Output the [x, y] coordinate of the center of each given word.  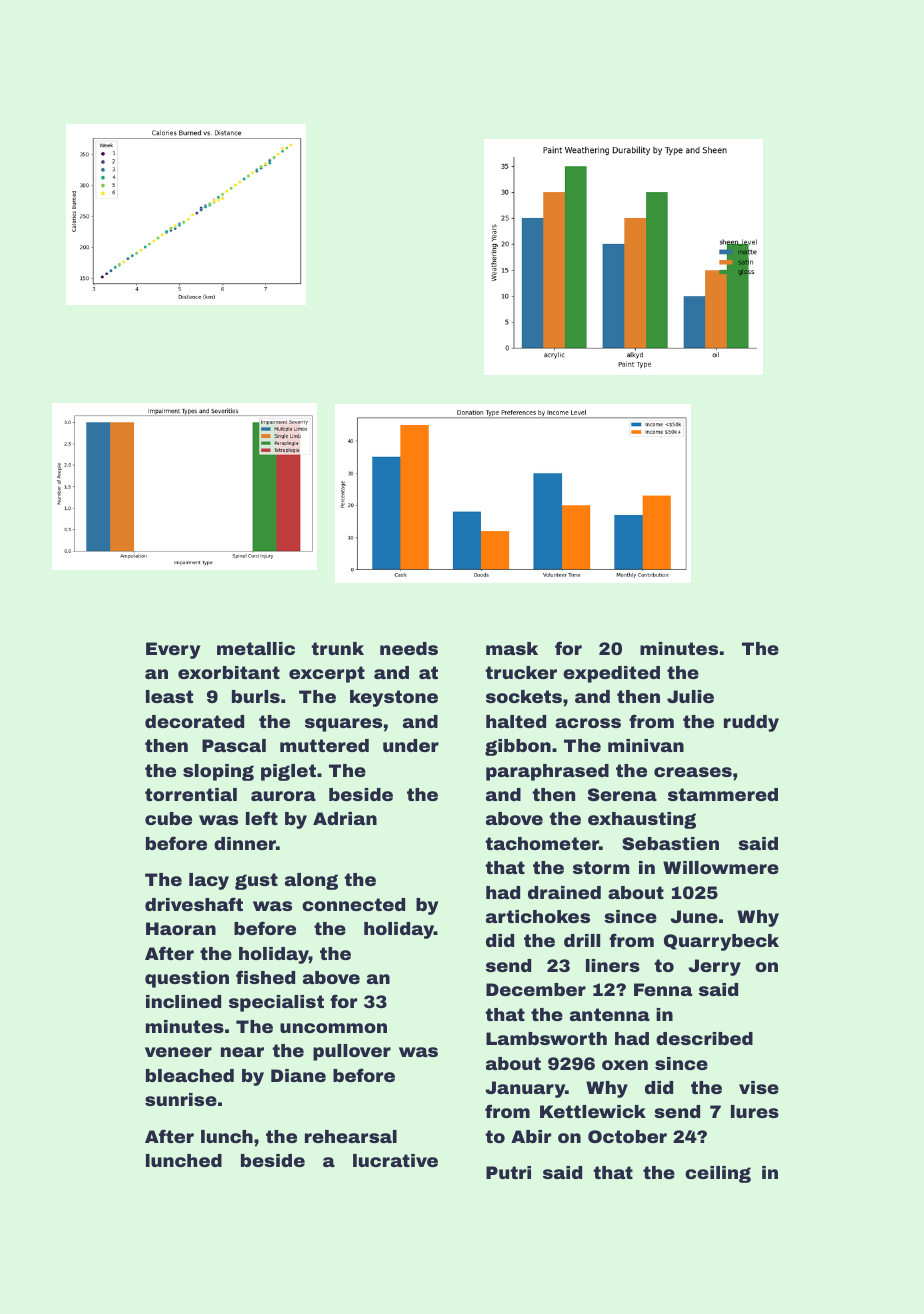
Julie [690, 696]
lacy [209, 881]
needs [409, 648]
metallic [256, 648]
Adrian [345, 818]
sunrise [181, 1099]
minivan [646, 745]
